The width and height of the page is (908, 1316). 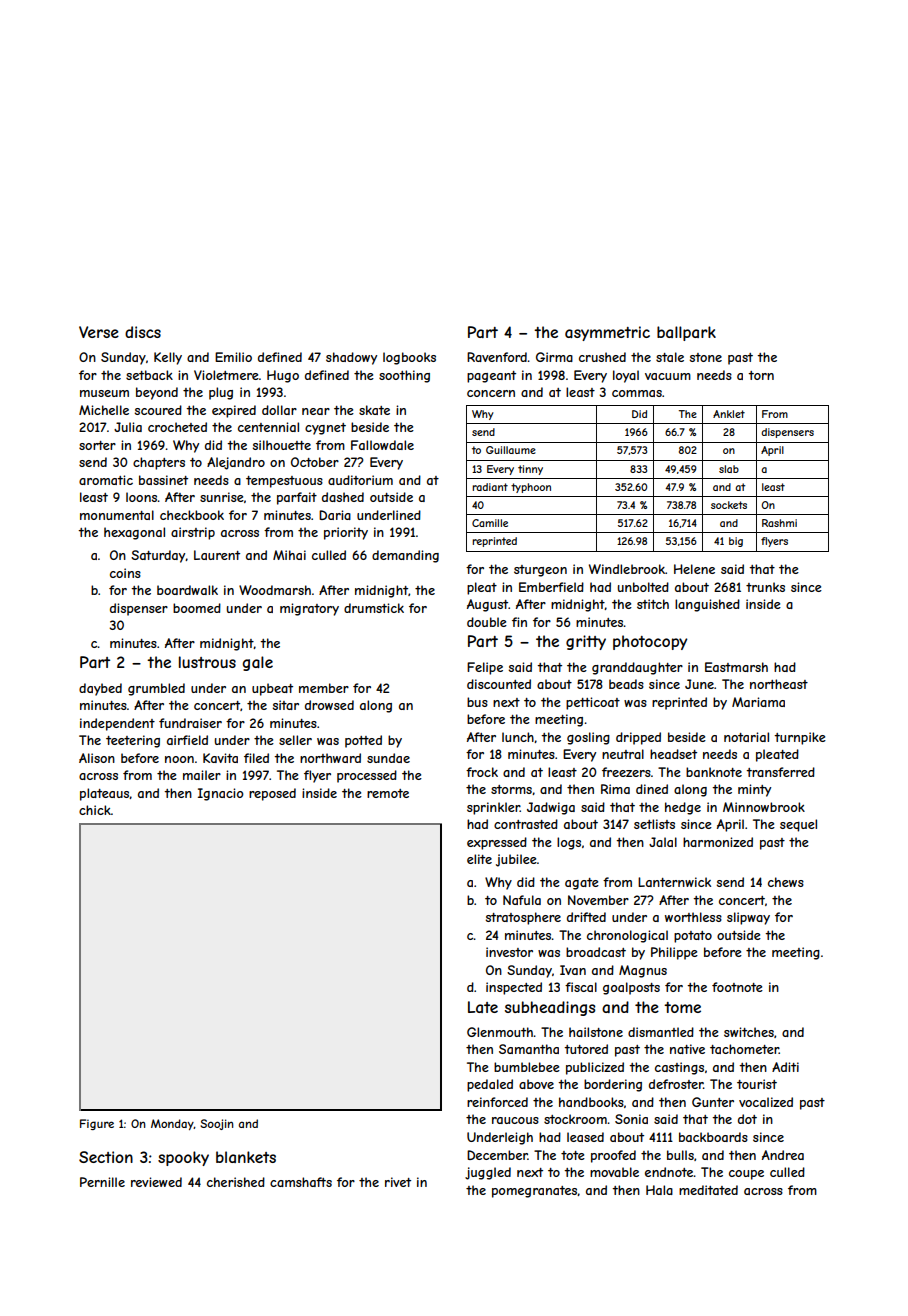 I want to click on slab, so click(x=729, y=469).
